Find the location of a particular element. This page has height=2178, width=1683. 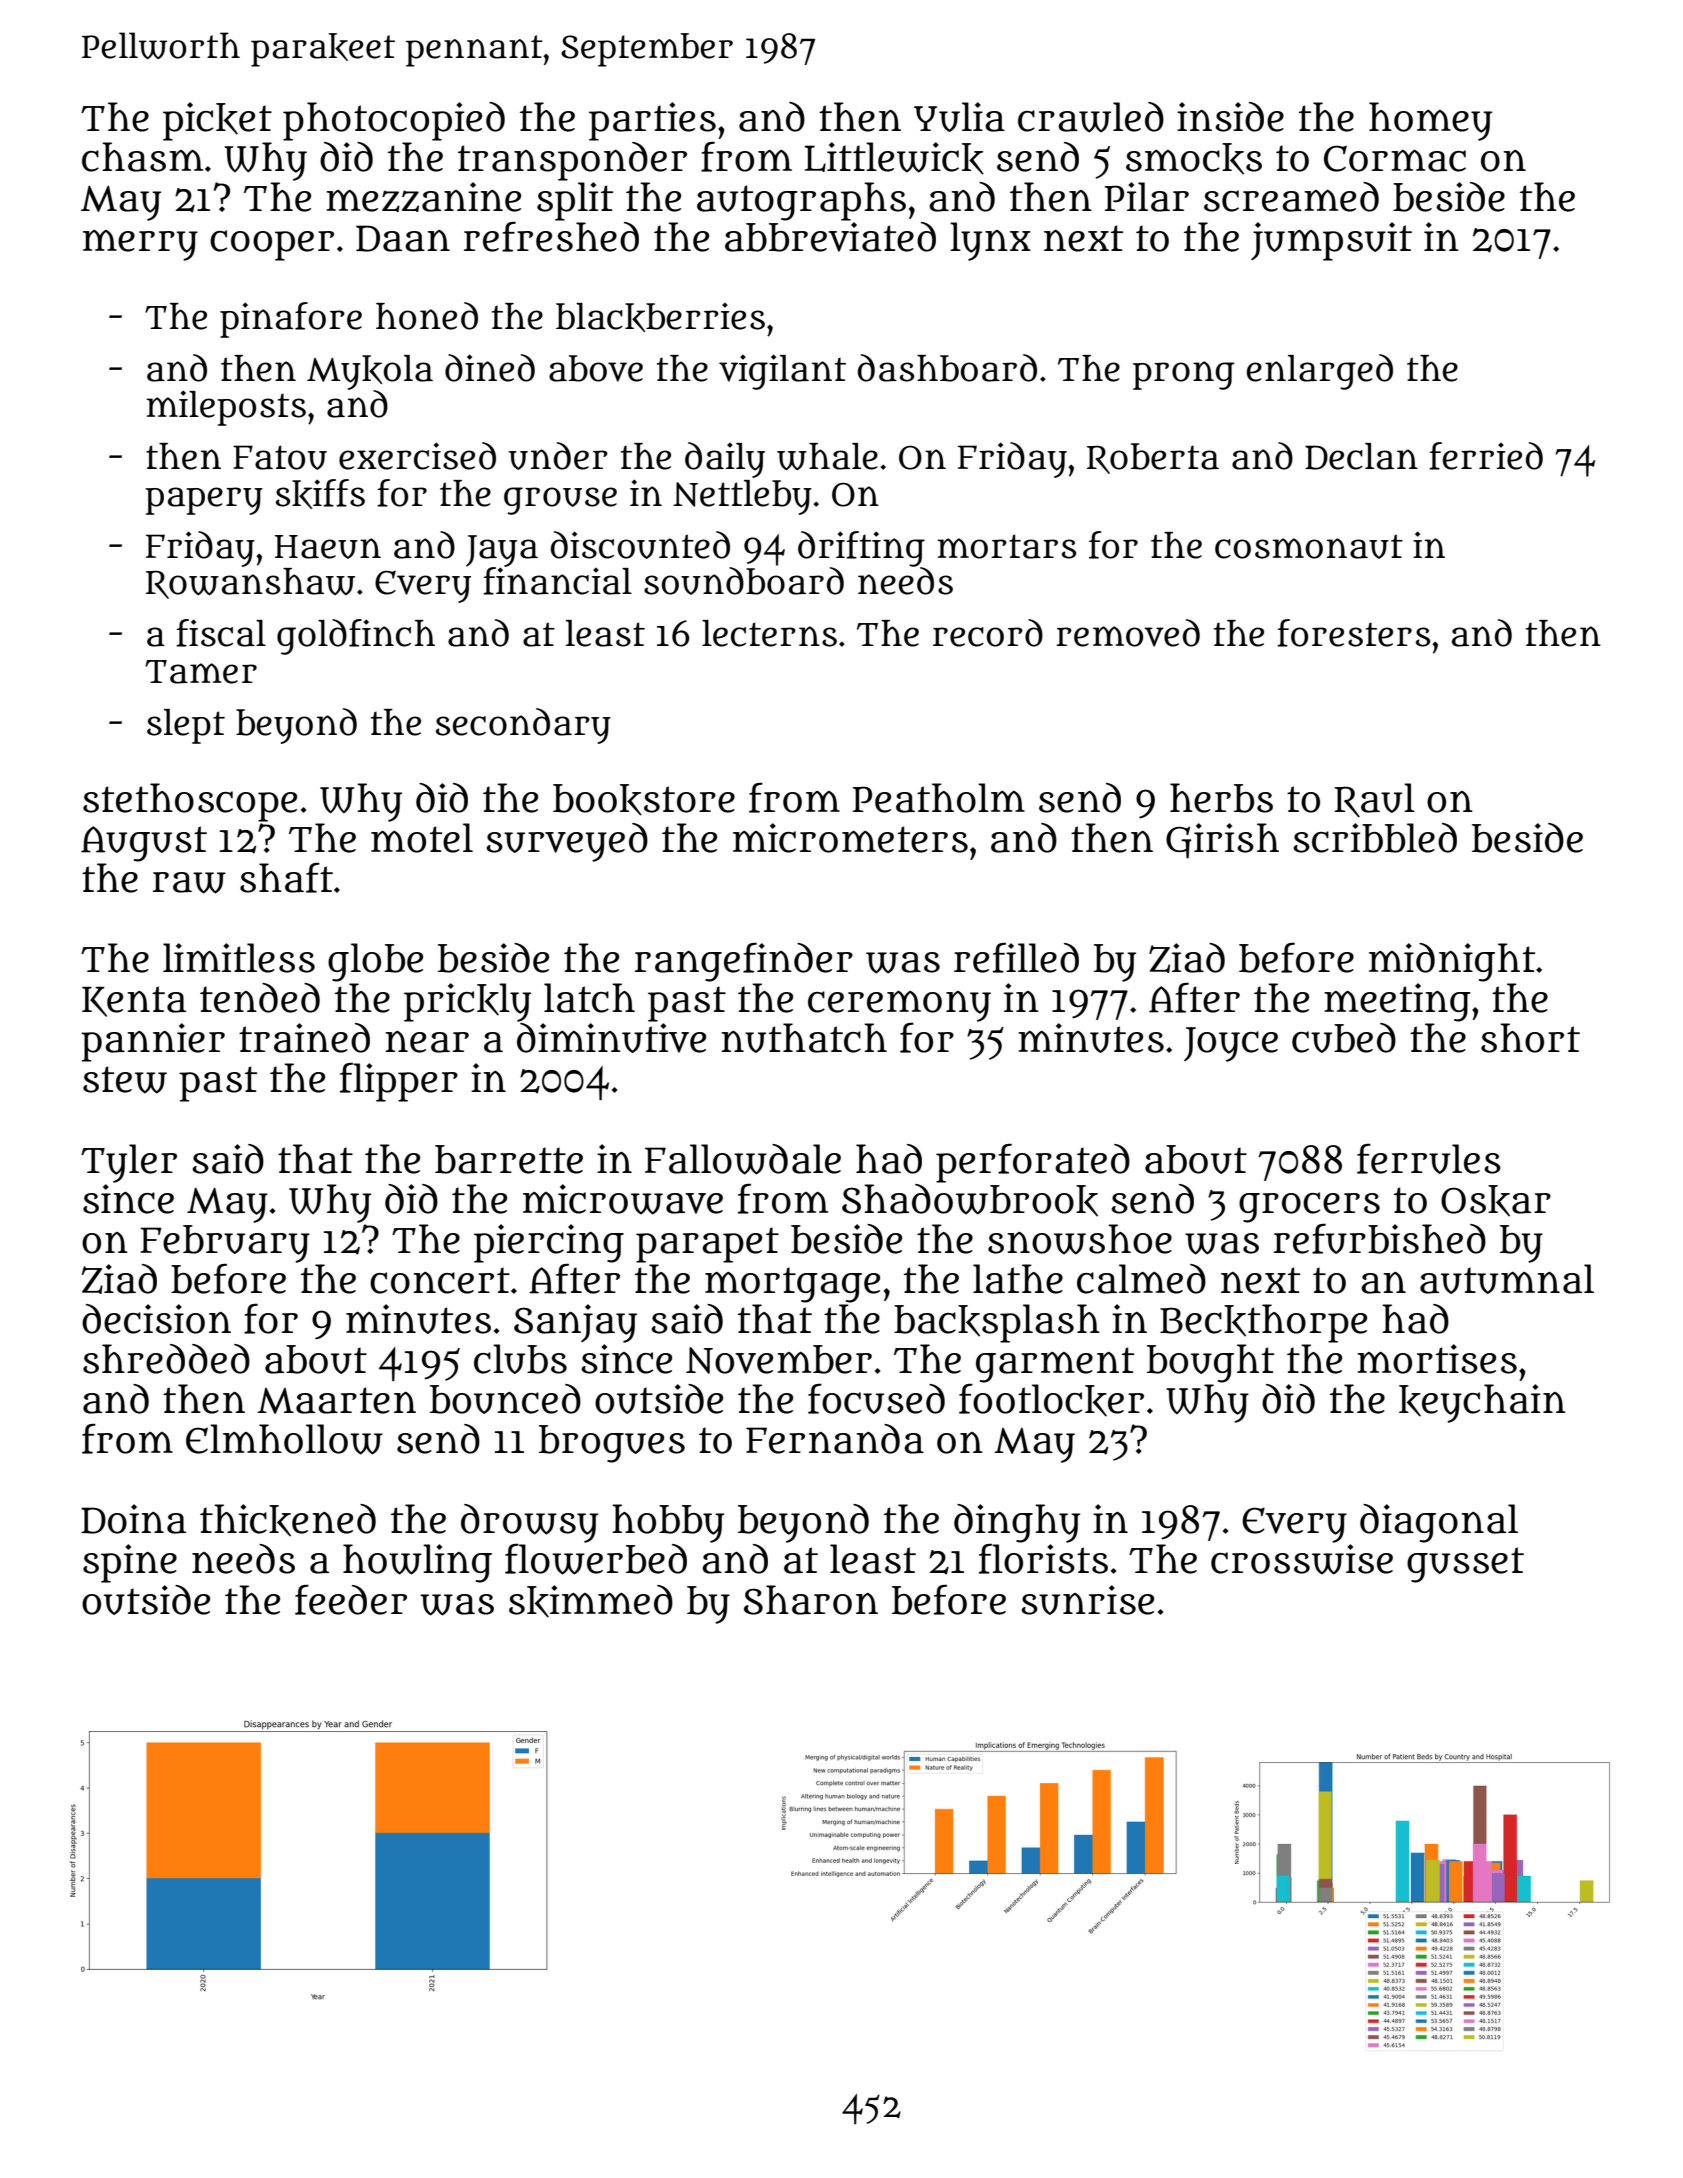

feeder is located at coordinates (351, 1600).
